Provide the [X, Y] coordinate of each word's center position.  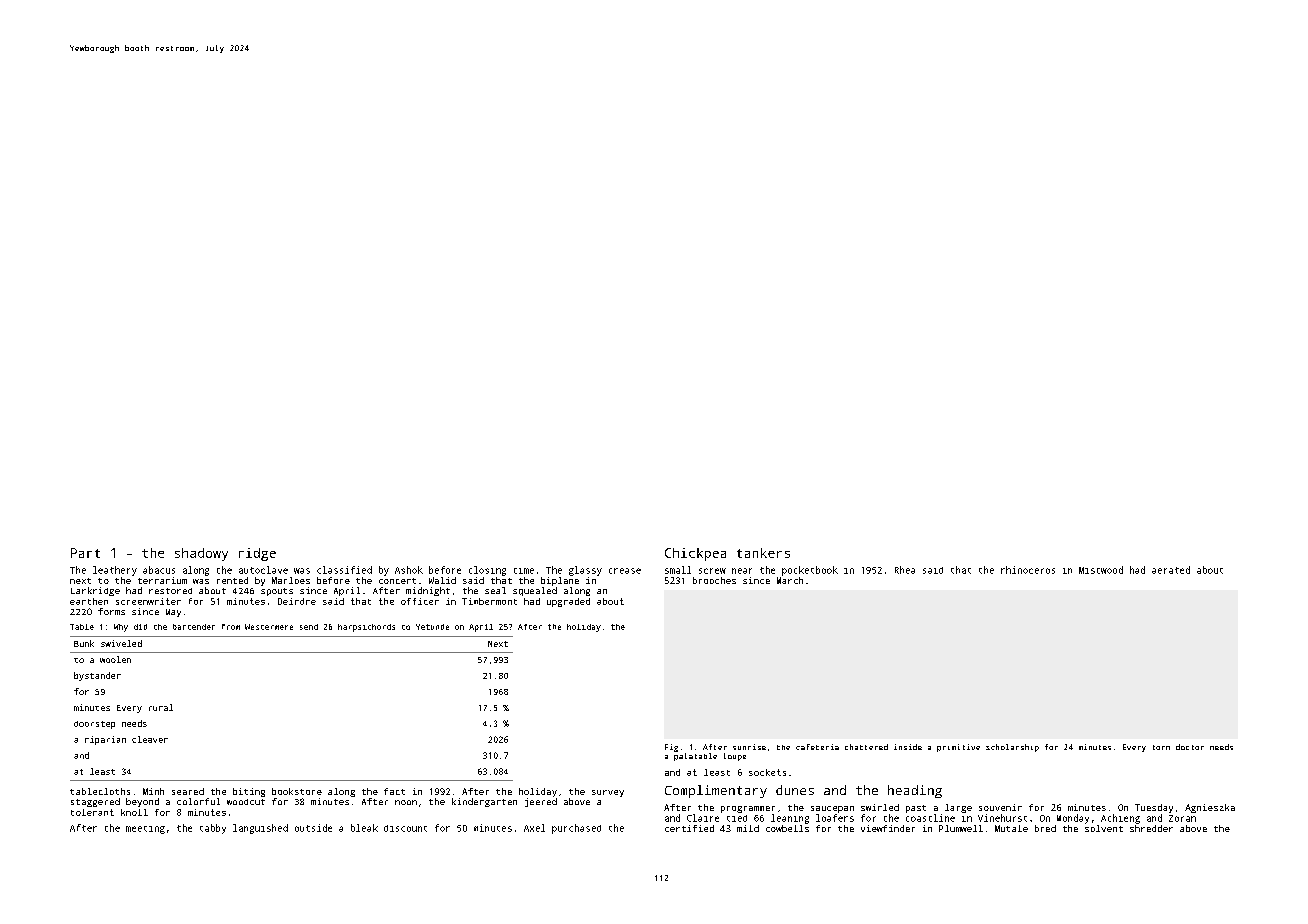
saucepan [832, 809]
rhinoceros [1028, 570]
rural [161, 707]
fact [394, 791]
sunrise [749, 747]
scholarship [1012, 748]
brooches [714, 580]
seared [188, 791]
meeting [145, 830]
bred [1045, 828]
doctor [1190, 747]
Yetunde [432, 627]
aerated [1171, 570]
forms [111, 611]
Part [85, 553]
